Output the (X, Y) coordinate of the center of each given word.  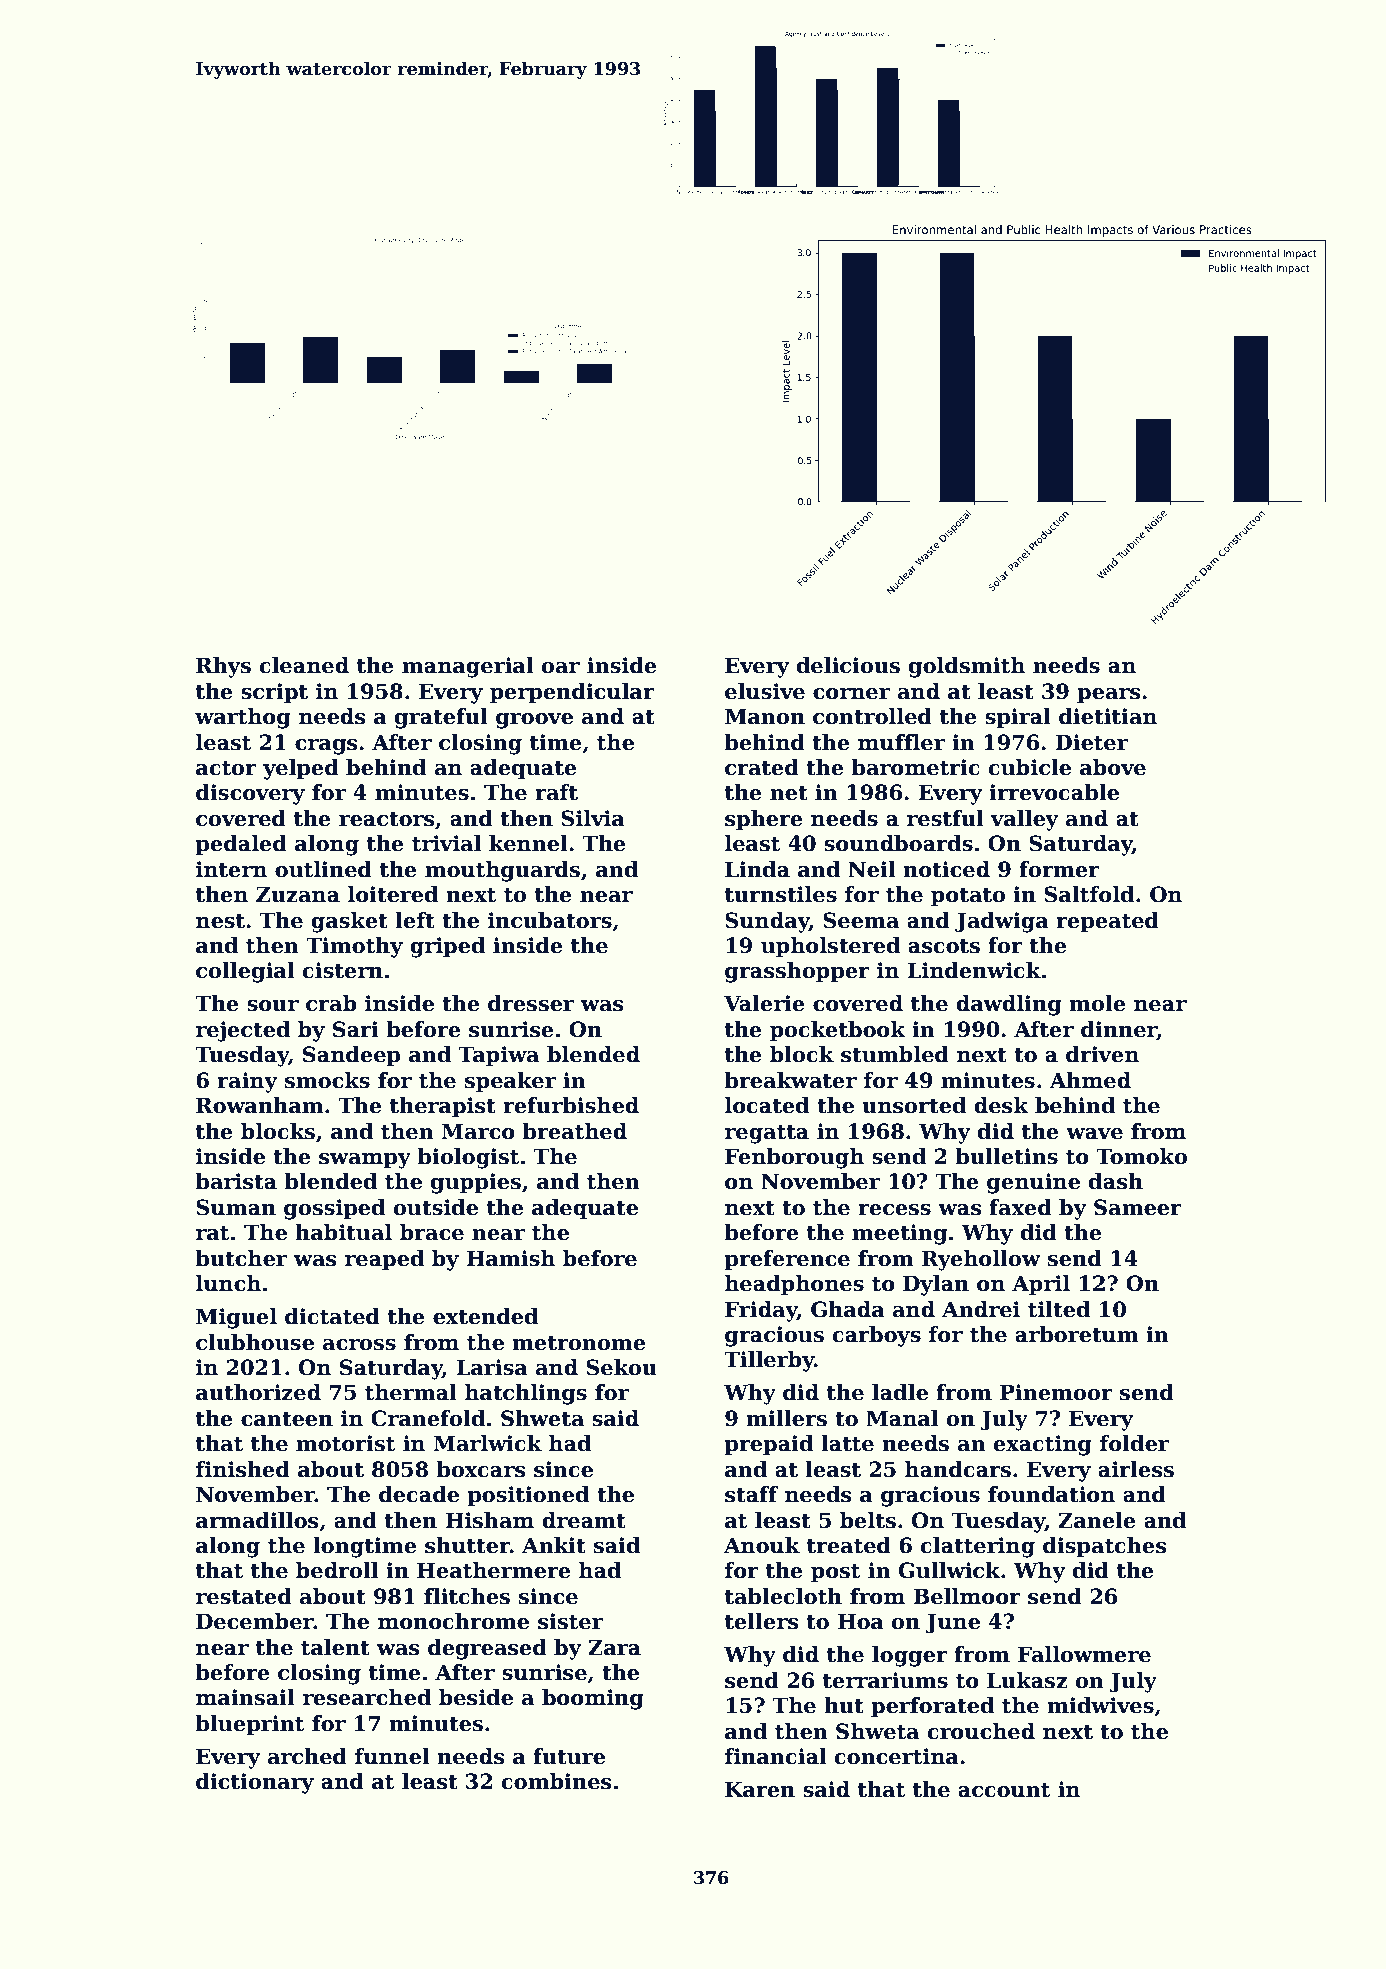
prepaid (768, 1445)
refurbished (571, 1105)
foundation (1051, 1494)
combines (557, 1781)
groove (534, 721)
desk (1001, 1105)
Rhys (223, 667)
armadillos (257, 1520)
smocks (327, 1080)
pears (1109, 696)
